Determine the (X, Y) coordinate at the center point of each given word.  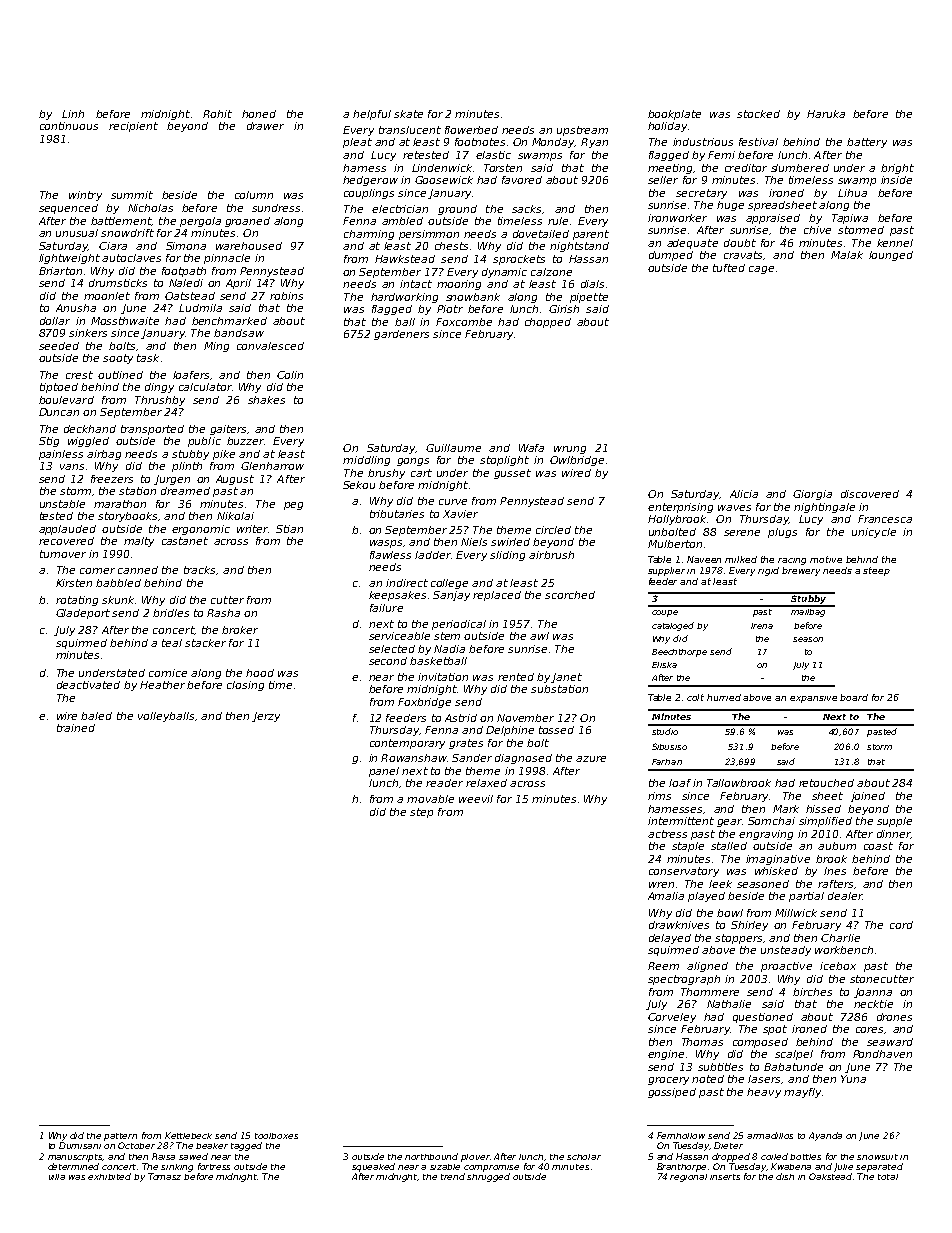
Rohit (217, 114)
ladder (433, 555)
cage (761, 270)
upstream (582, 131)
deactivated (88, 685)
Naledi (186, 283)
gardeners (401, 335)
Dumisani (80, 1145)
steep (876, 571)
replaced (497, 596)
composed (760, 1043)
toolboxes (276, 1136)
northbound (431, 1156)
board (854, 697)
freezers (112, 479)
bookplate (674, 115)
